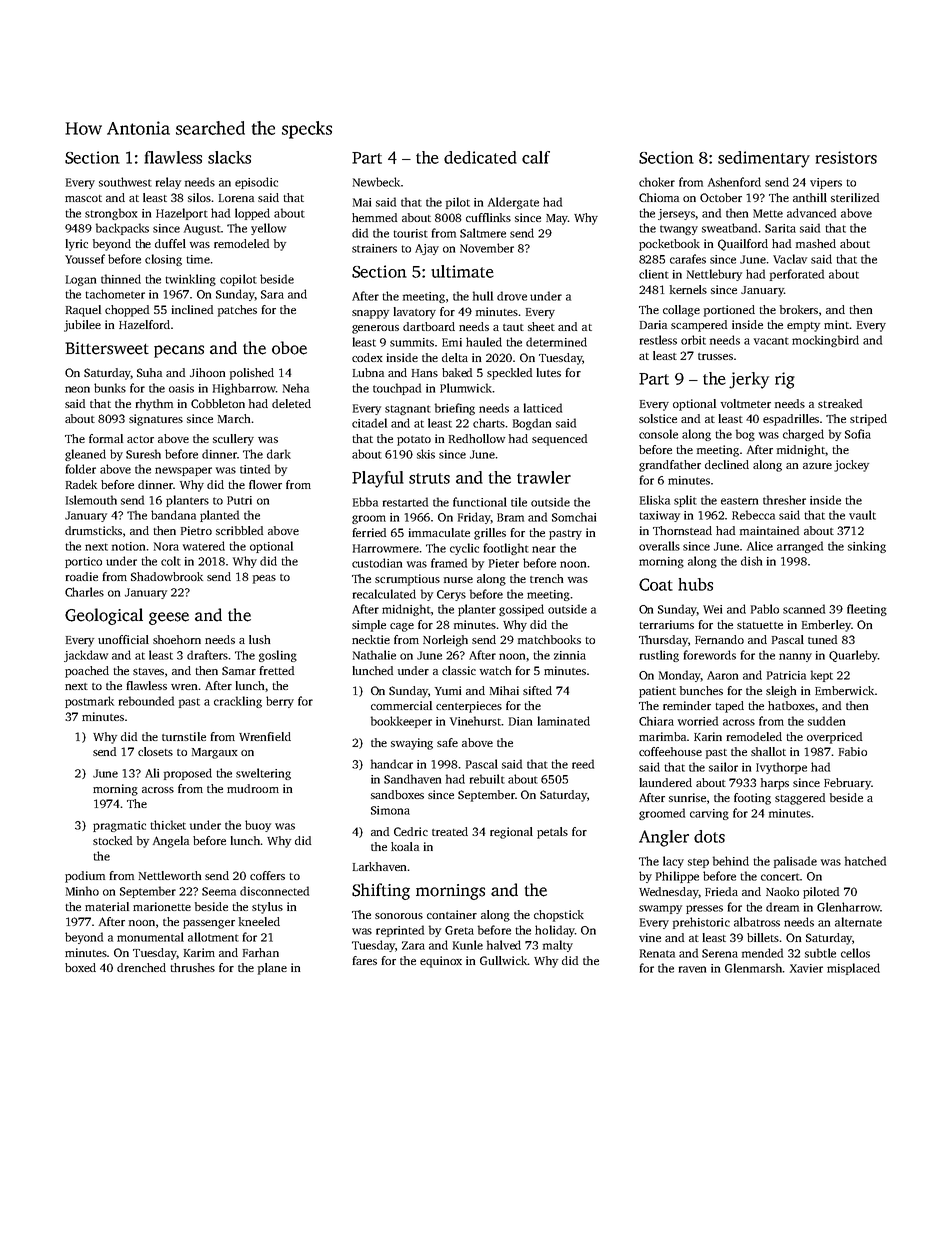 The height and width of the page is (1233, 952). Describe the element at coordinates (862, 515) in the page. I see `vault` at that location.
